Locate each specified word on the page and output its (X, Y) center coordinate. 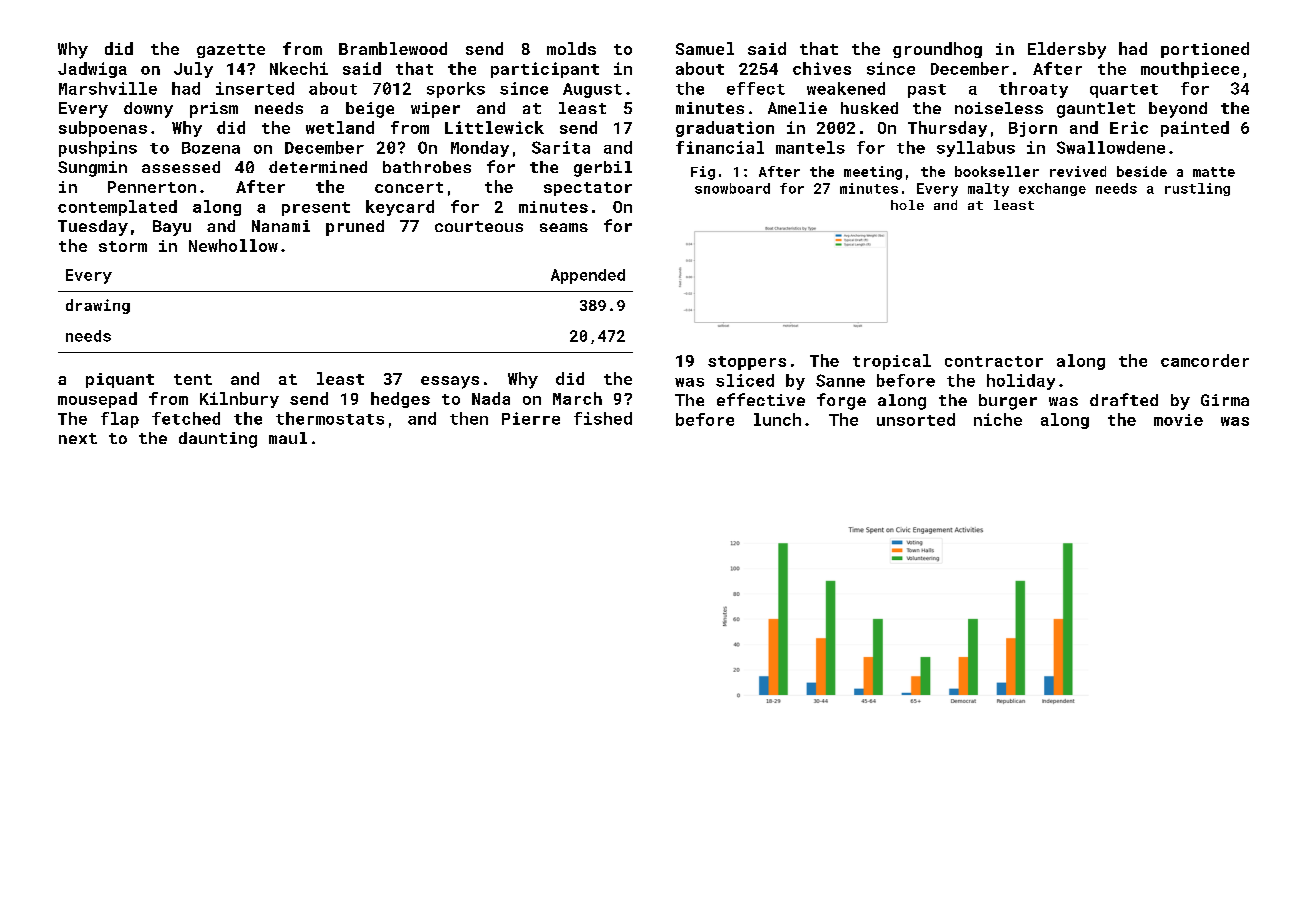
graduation (725, 129)
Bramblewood (393, 48)
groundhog (937, 50)
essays (450, 382)
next (78, 438)
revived (1078, 171)
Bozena (211, 148)
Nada (491, 398)
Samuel (705, 48)
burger (1008, 402)
